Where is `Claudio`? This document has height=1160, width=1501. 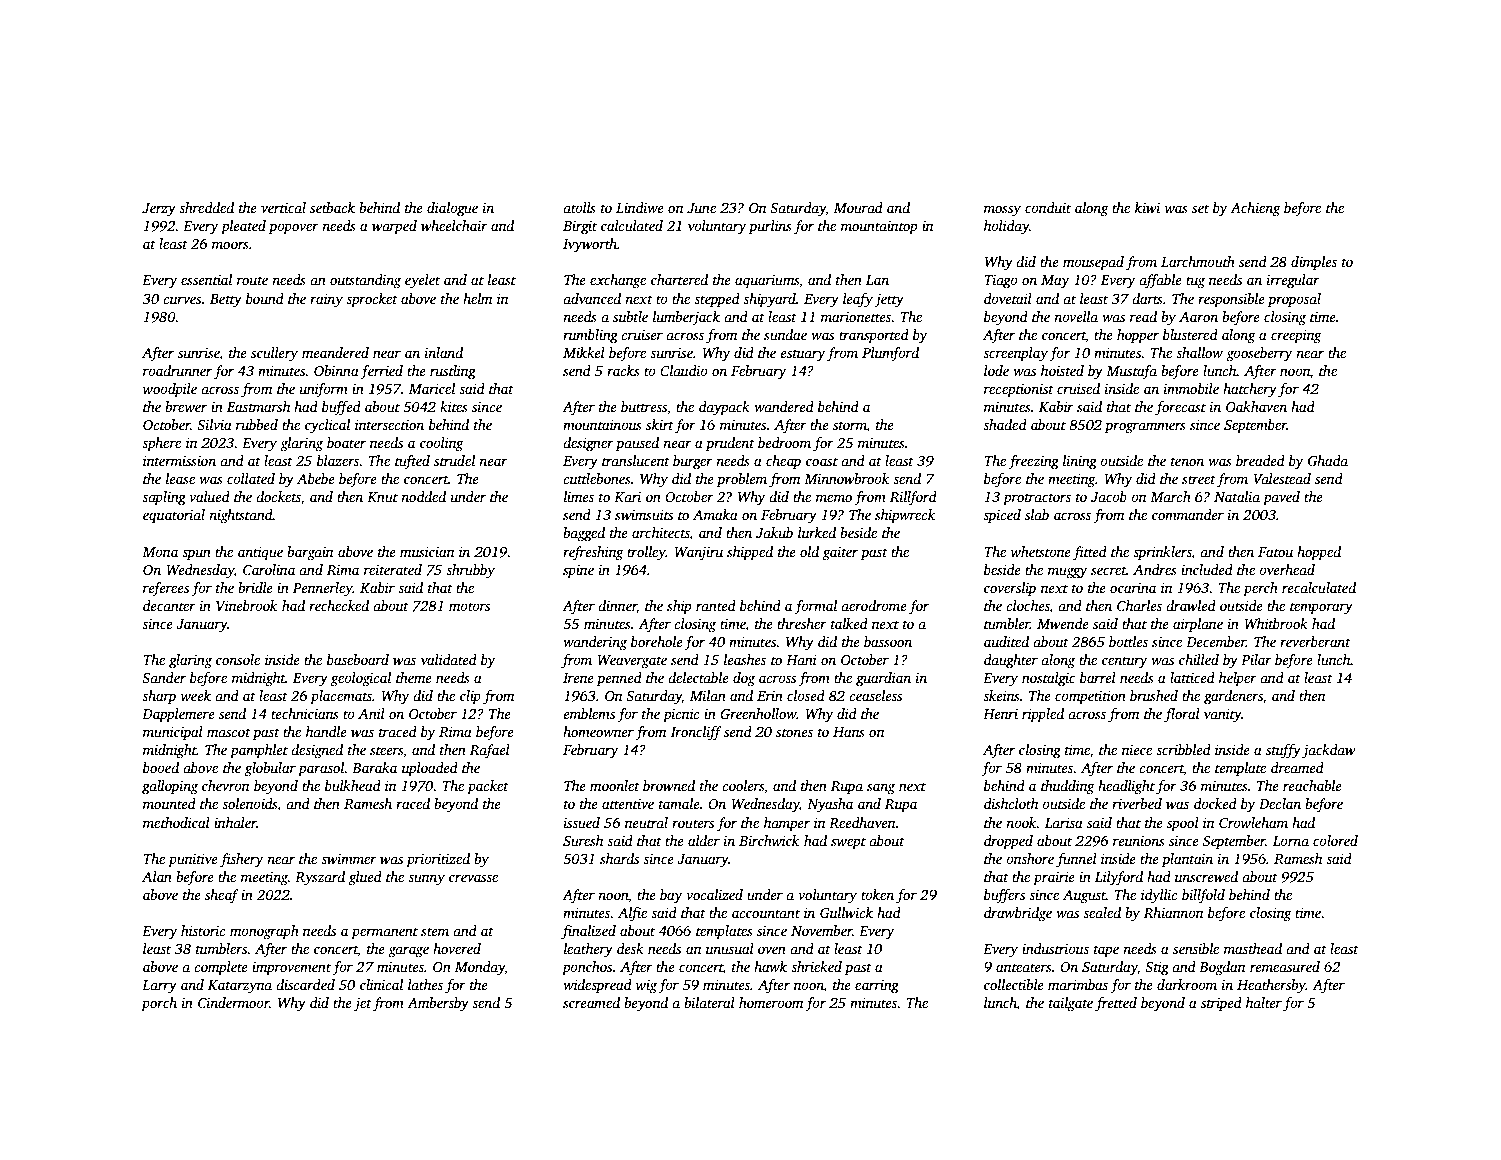 Claudio is located at coordinates (684, 370).
